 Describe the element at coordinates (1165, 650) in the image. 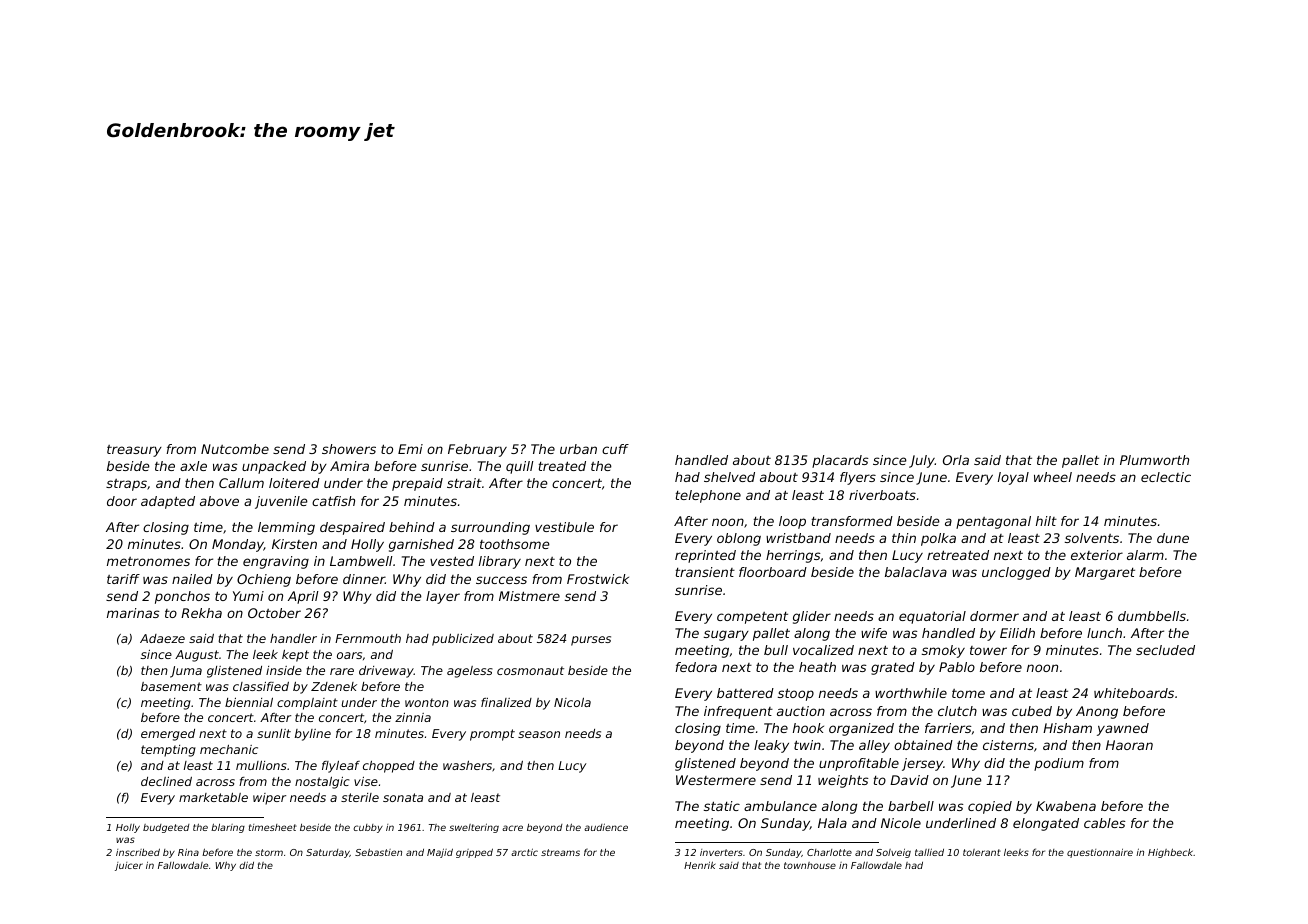

I see `secluded` at that location.
